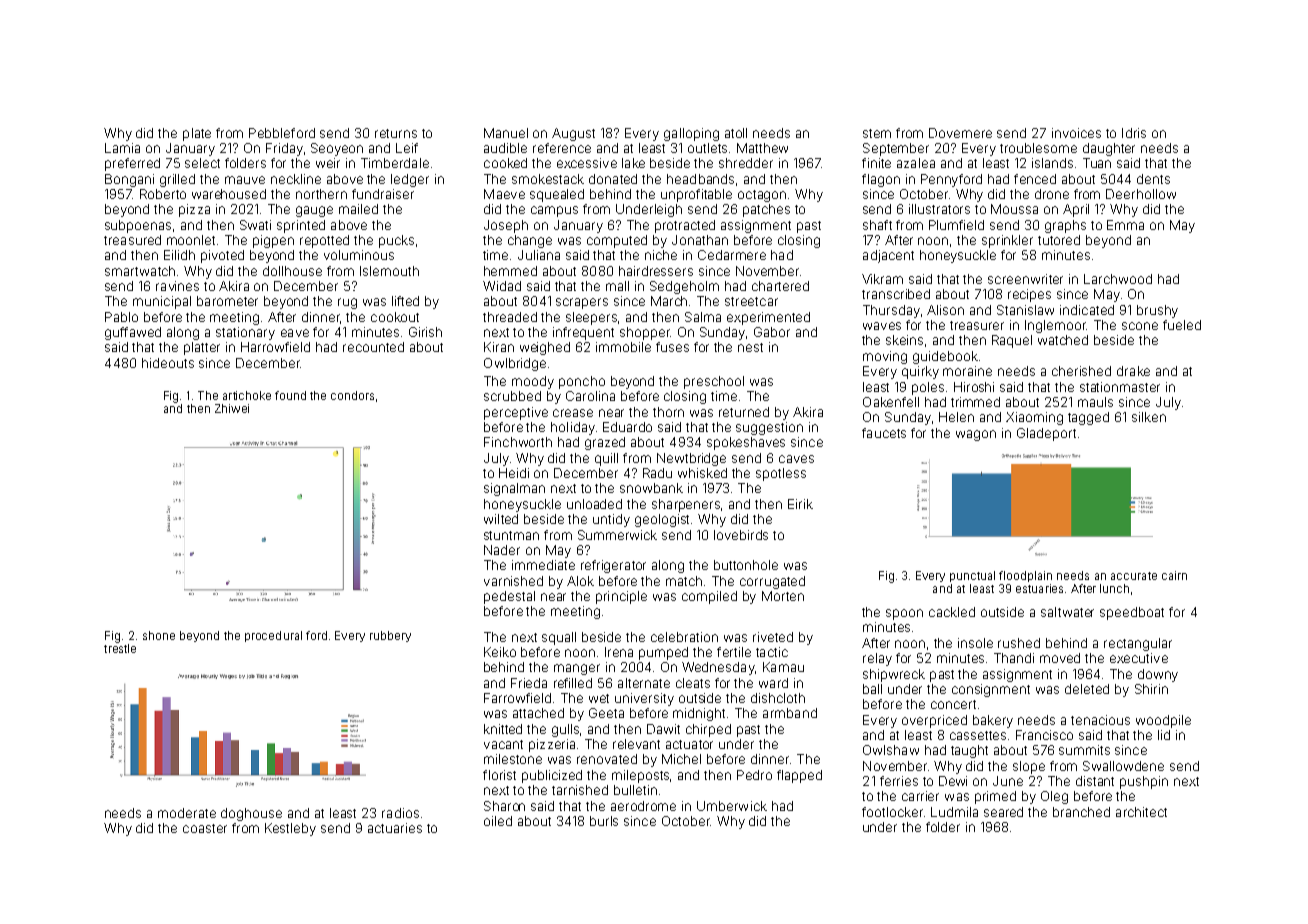  What do you see at coordinates (766, 210) in the page?
I see `patches` at bounding box center [766, 210].
